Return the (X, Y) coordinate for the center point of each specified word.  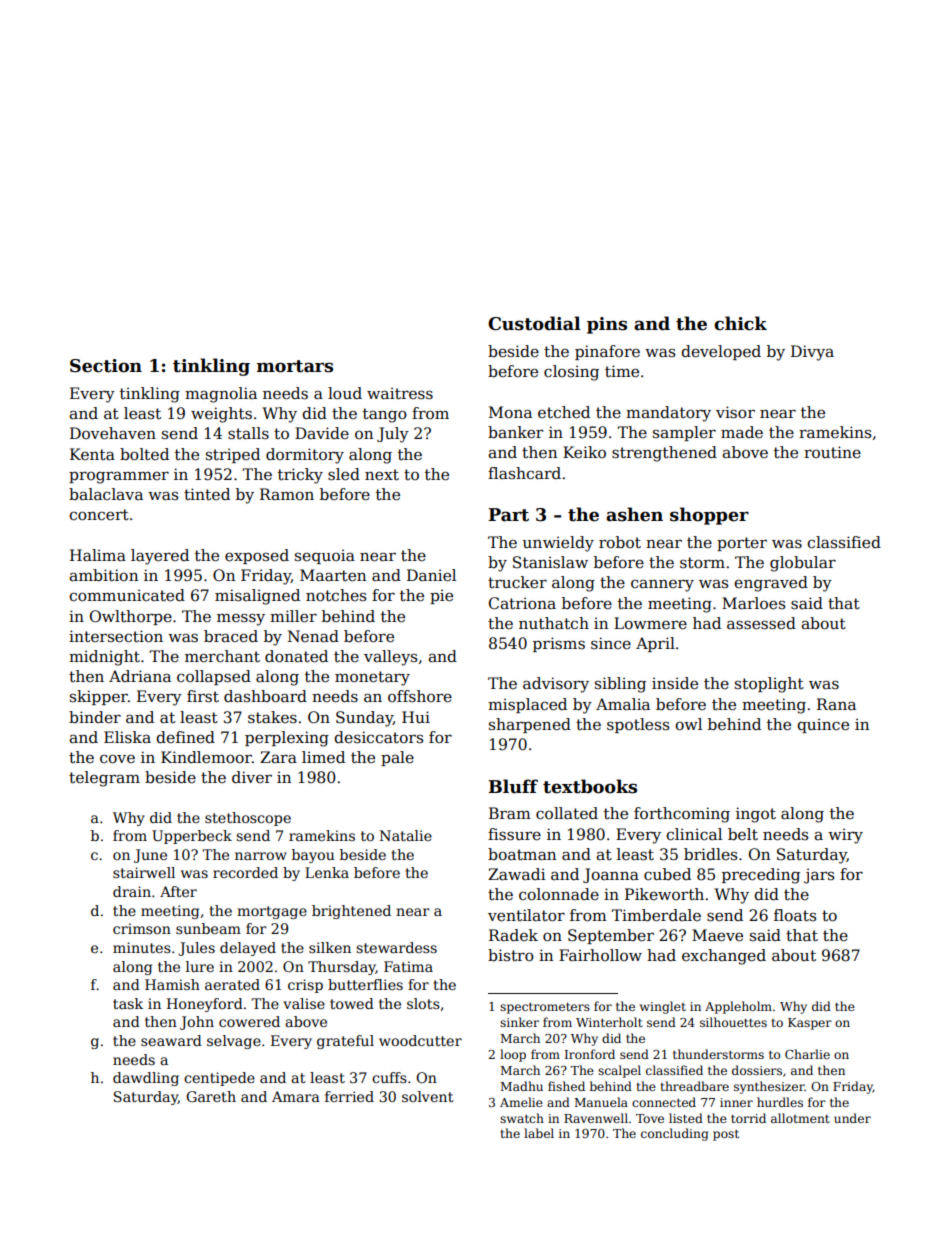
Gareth (211, 1096)
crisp (305, 986)
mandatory (668, 414)
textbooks (590, 786)
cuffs (389, 1077)
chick (740, 323)
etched (564, 412)
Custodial (534, 323)
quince (823, 725)
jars (819, 876)
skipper (99, 697)
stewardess (396, 947)
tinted (207, 494)
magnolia (221, 395)
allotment (800, 1118)
